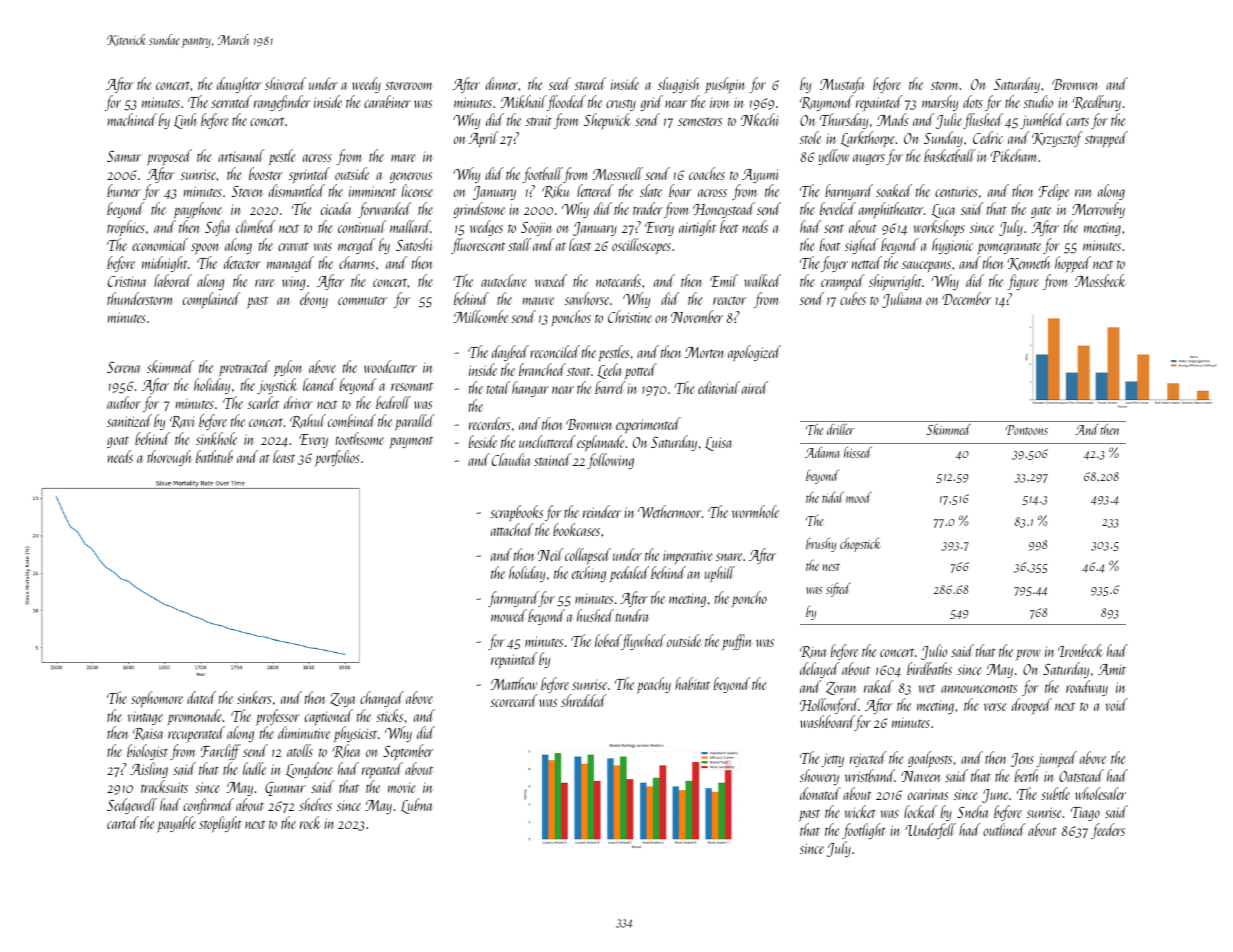 Image resolution: width=1233 pixels, height=952 pixels. I want to click on stoplight, so click(220, 824).
